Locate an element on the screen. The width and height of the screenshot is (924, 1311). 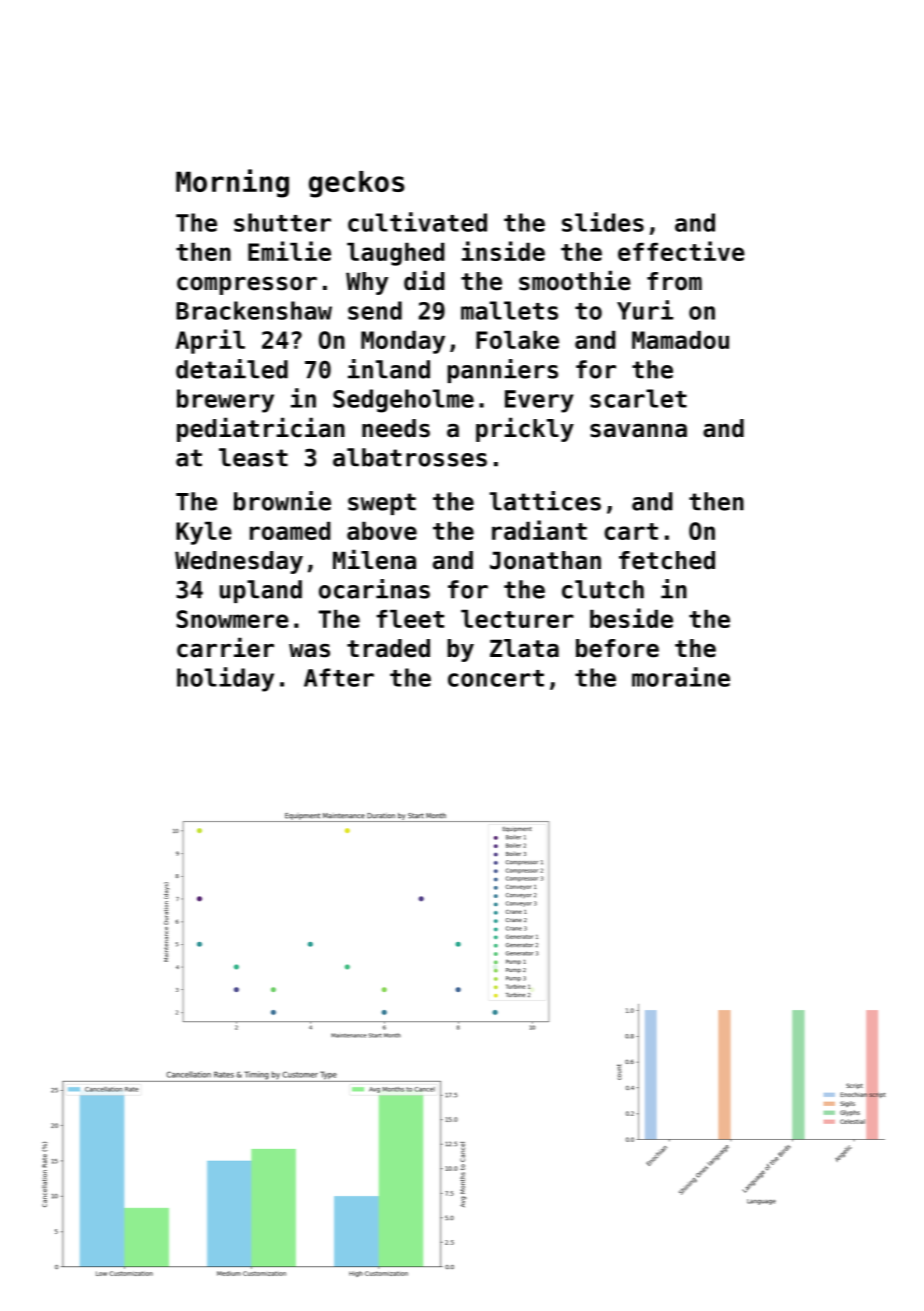
Milena is located at coordinates (374, 559).
